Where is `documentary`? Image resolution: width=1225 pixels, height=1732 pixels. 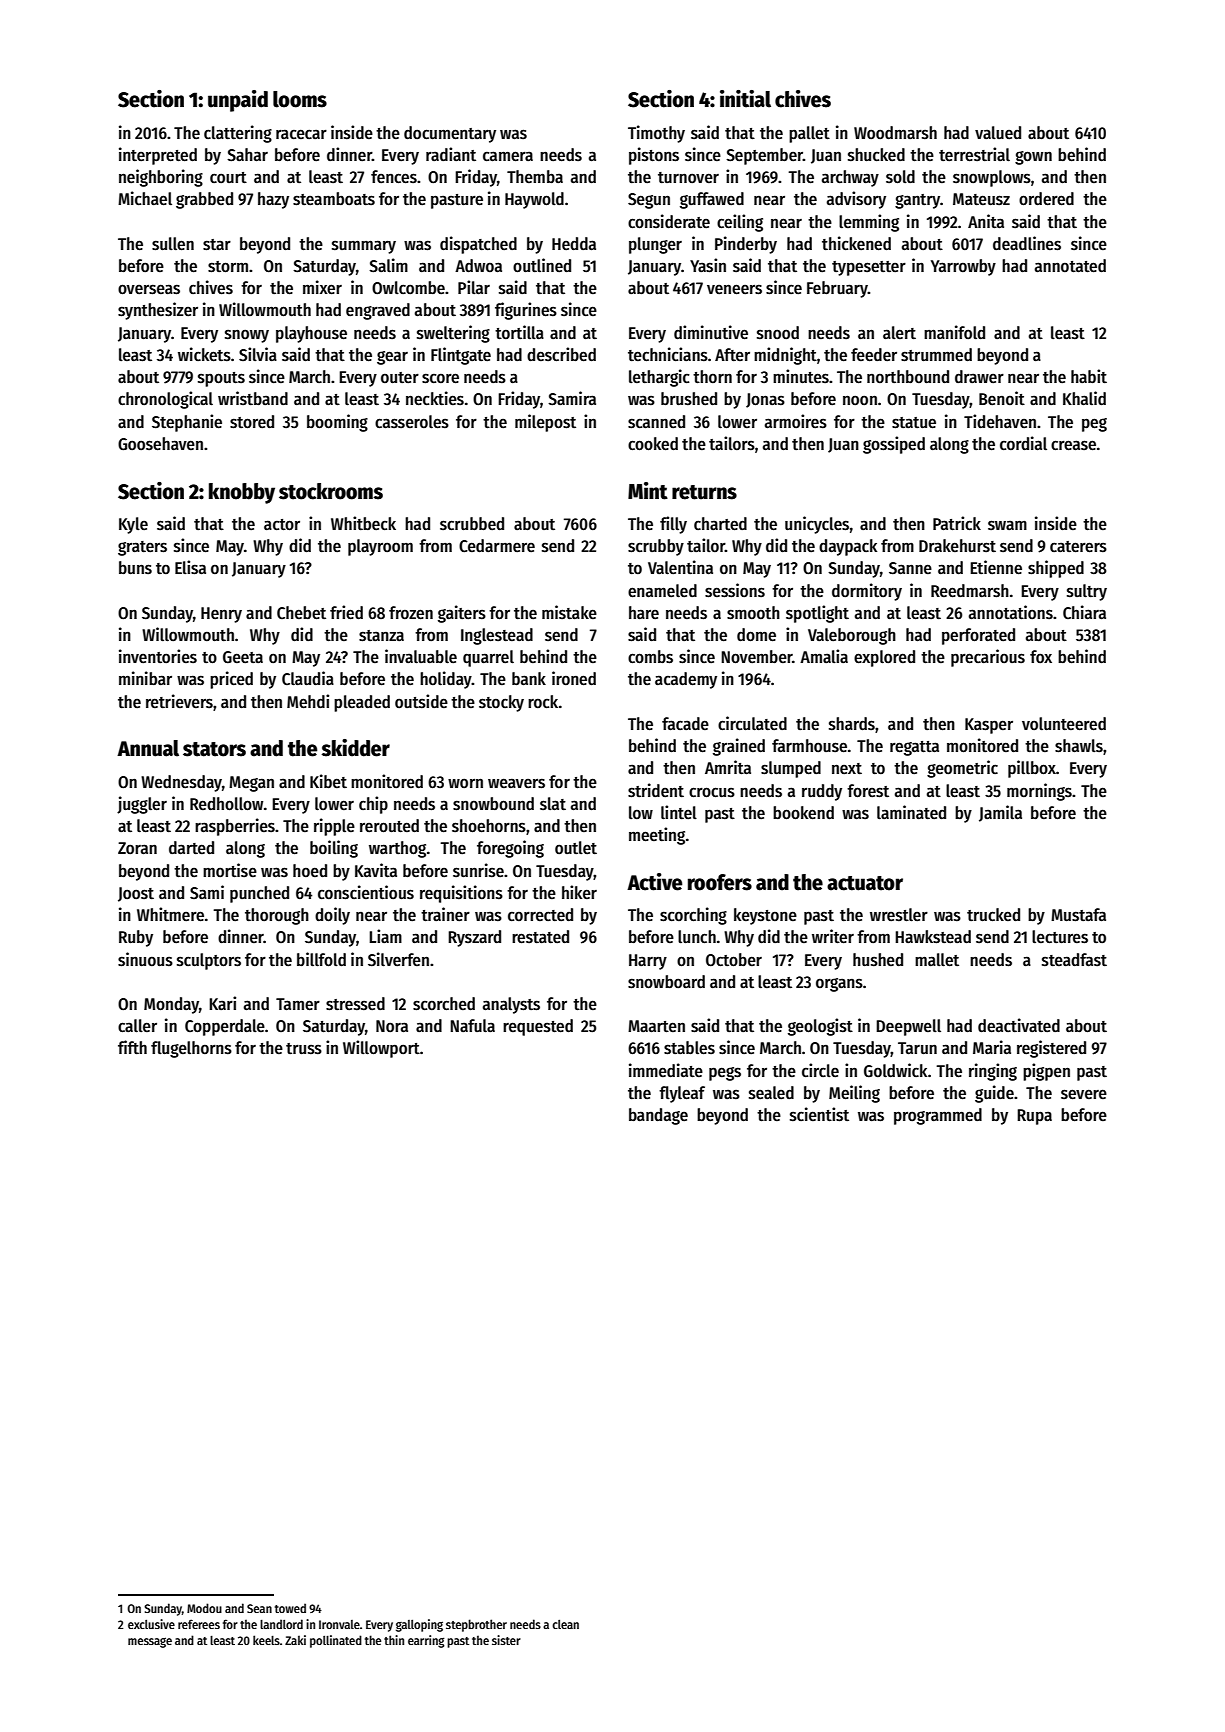
documentary is located at coordinates (450, 134).
